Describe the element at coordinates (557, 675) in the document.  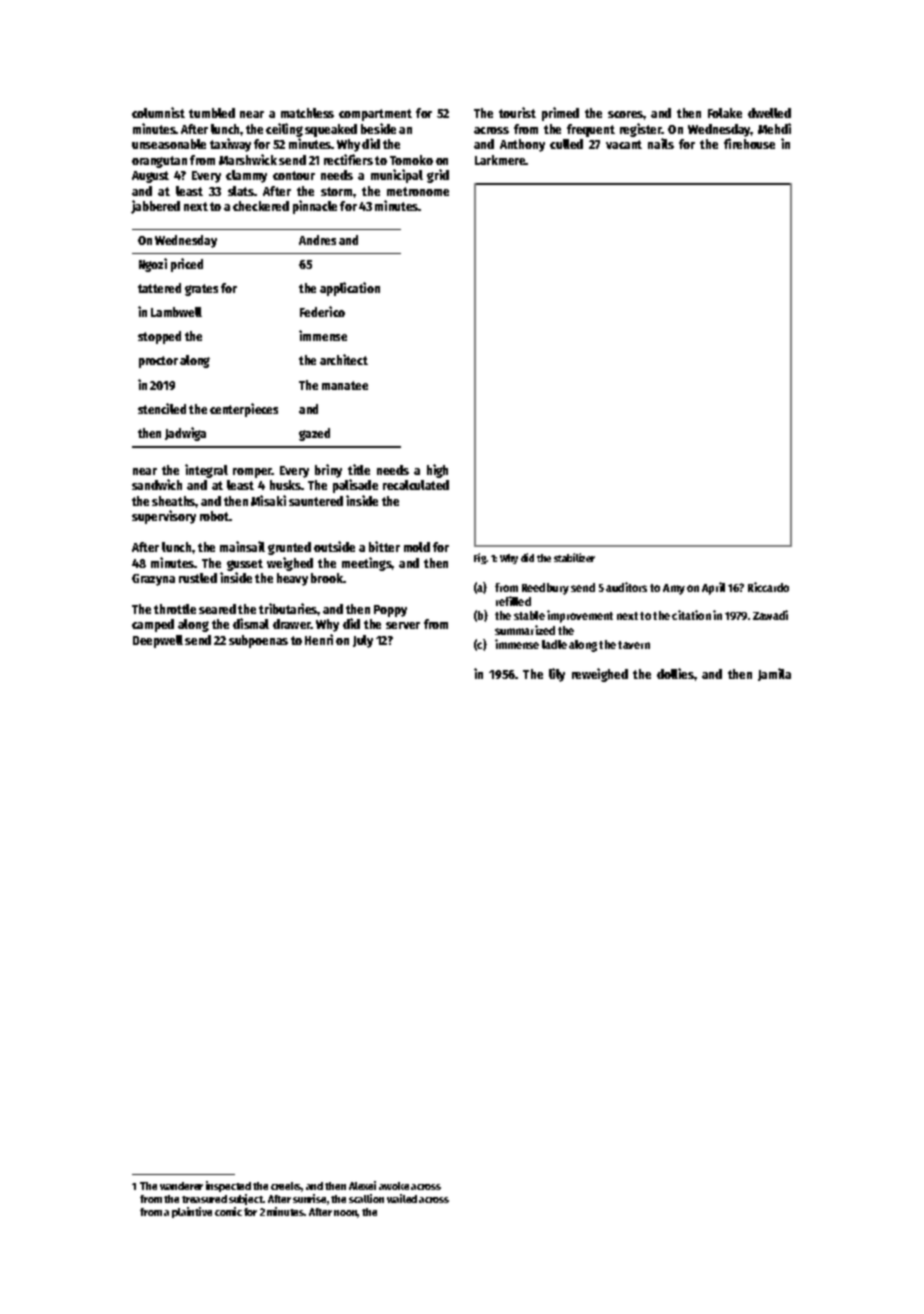
I see `lily` at that location.
